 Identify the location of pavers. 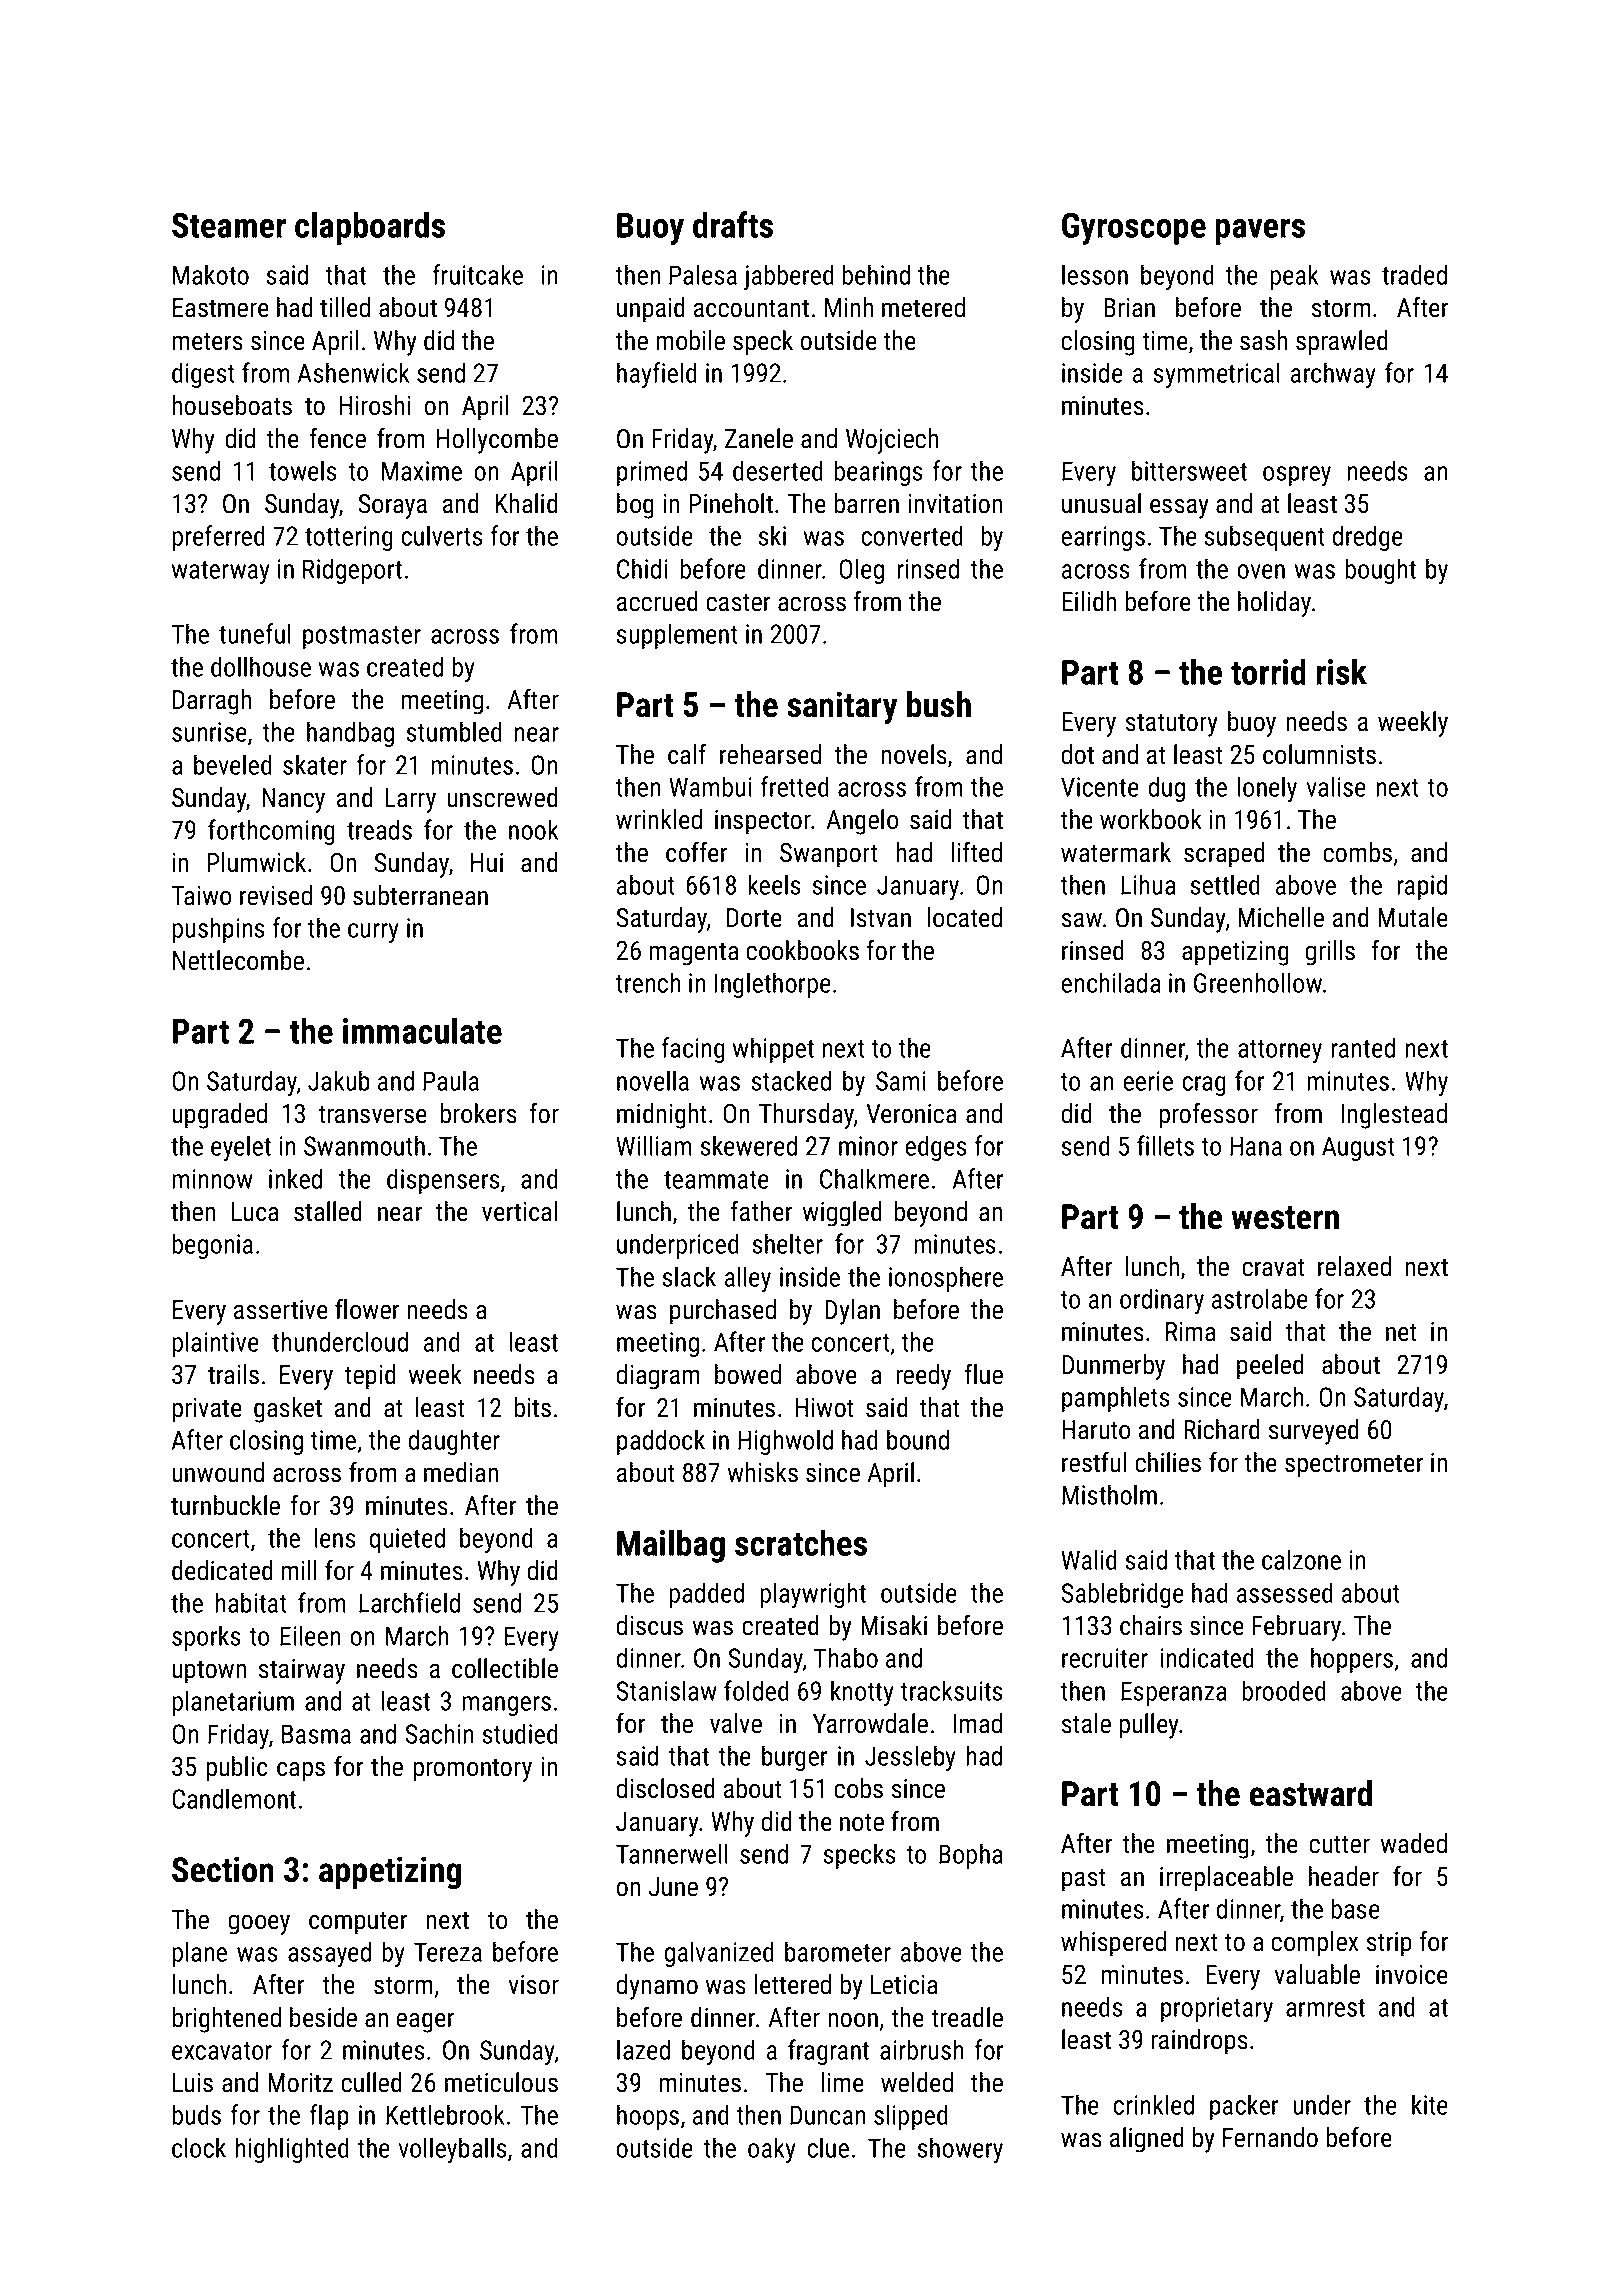
(1260, 232).
